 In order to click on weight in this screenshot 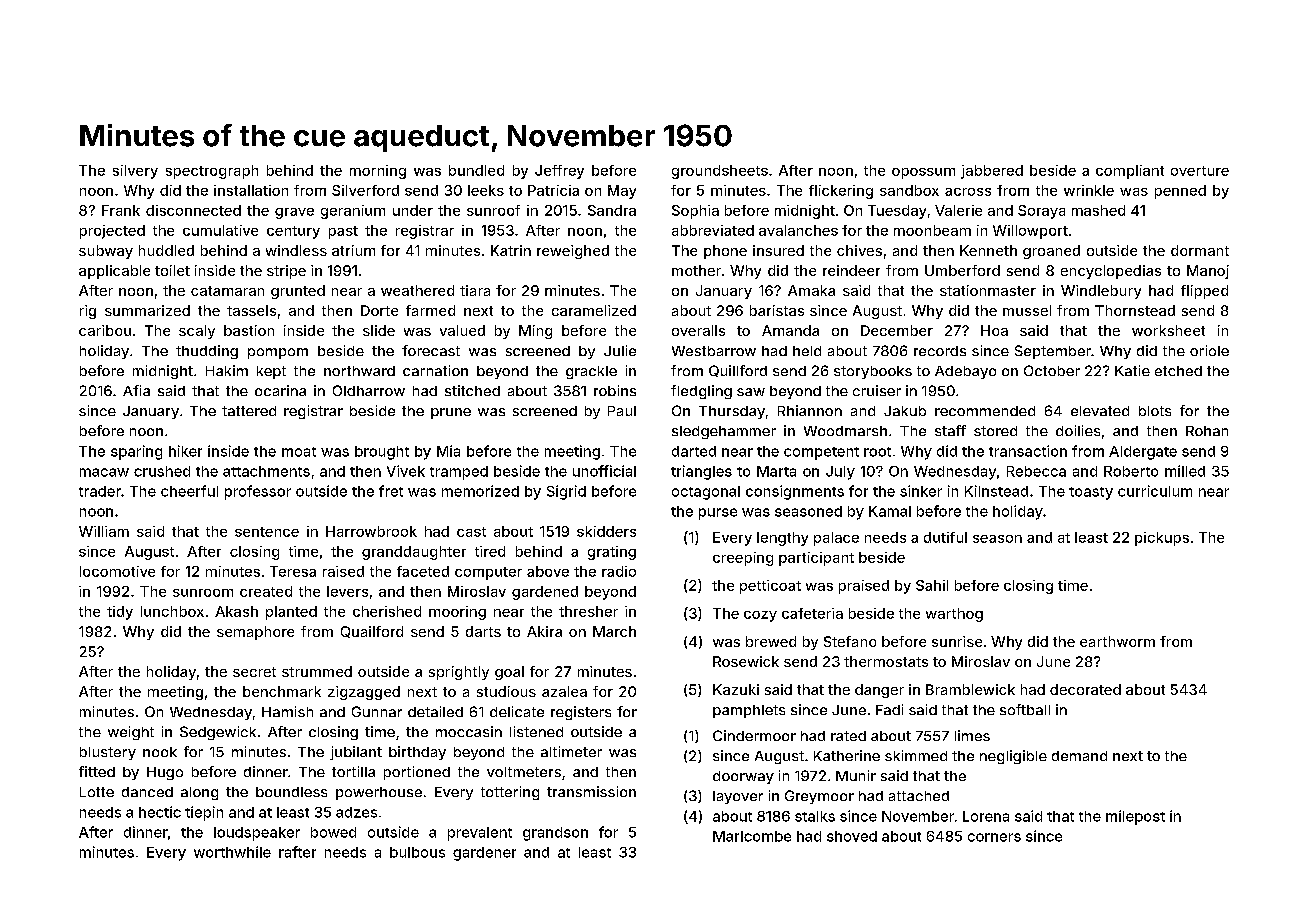, I will do `click(131, 733)`.
